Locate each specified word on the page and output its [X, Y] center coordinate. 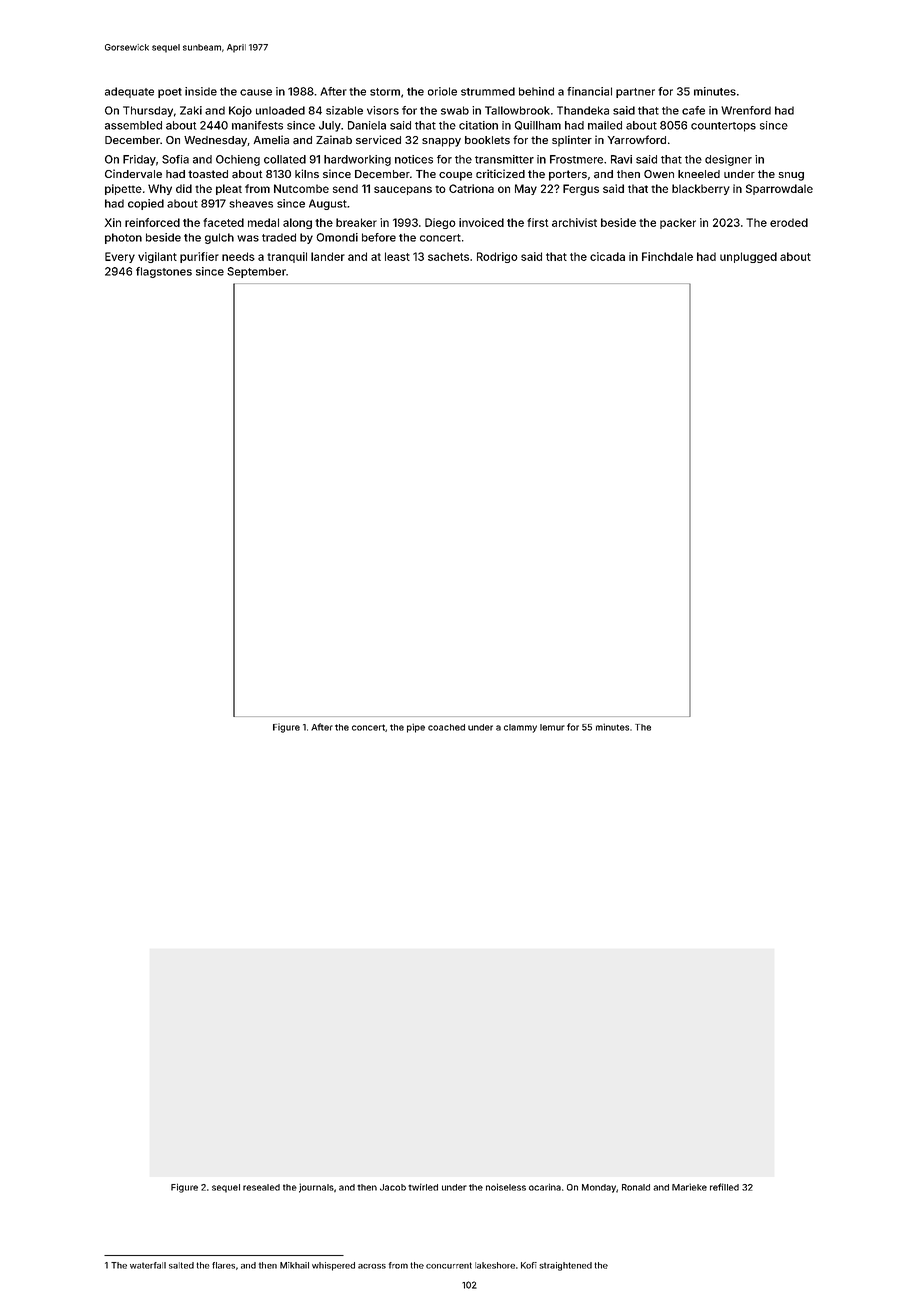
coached [446, 727]
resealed [261, 1187]
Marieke [689, 1187]
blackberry [701, 189]
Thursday [148, 111]
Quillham [538, 125]
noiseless [506, 1187]
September [256, 272]
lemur [552, 727]
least [397, 256]
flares [223, 1265]
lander [328, 256]
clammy [520, 728]
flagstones [164, 272]
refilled [724, 1187]
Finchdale [667, 256]
